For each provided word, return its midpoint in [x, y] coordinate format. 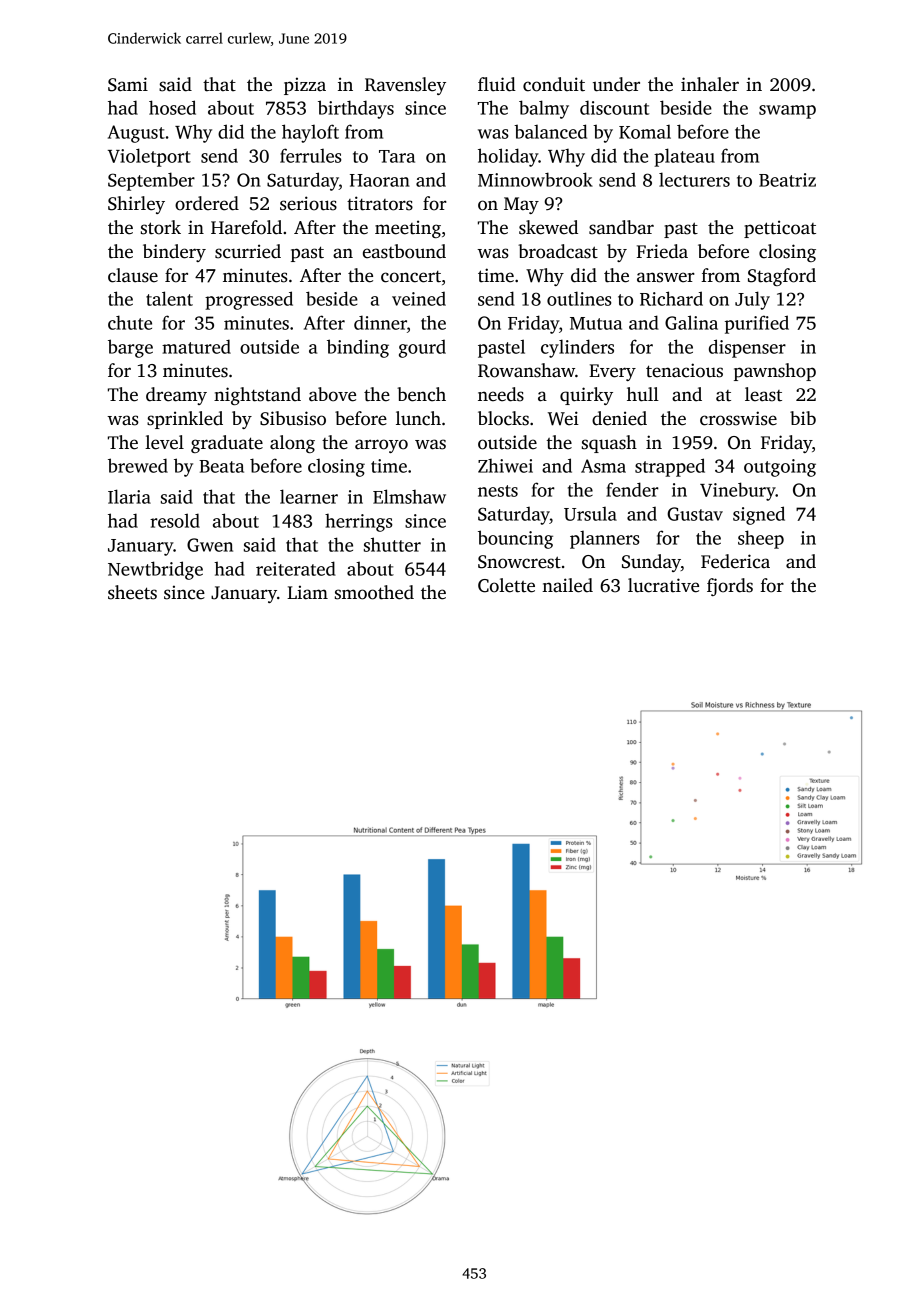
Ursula [590, 514]
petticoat [780, 229]
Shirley [136, 205]
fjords [730, 587]
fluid [497, 84]
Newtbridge [155, 570]
